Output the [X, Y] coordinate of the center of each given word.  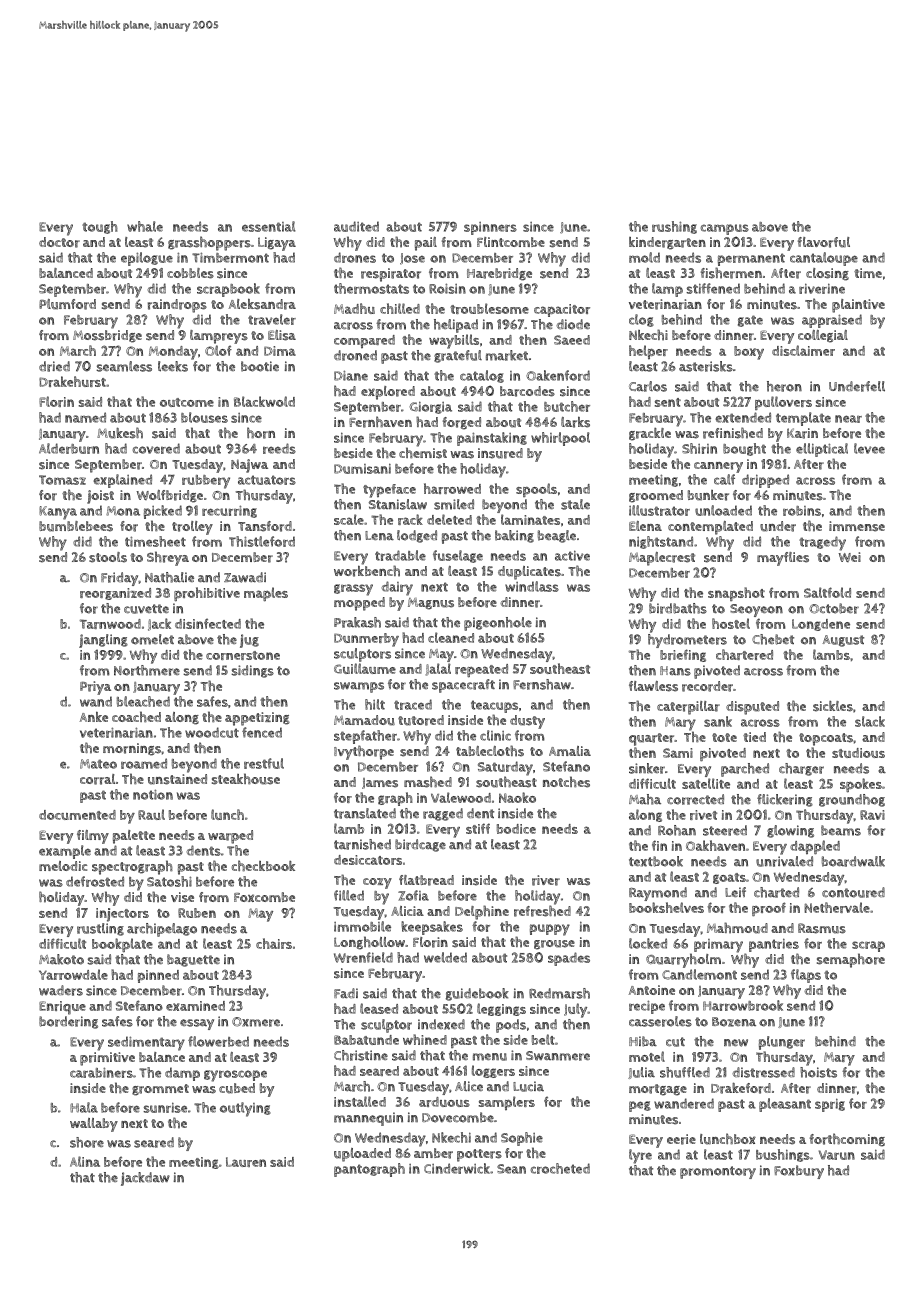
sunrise [165, 1107]
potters [479, 1155]
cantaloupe [824, 259]
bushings [783, 1155]
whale [145, 226]
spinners [490, 228]
